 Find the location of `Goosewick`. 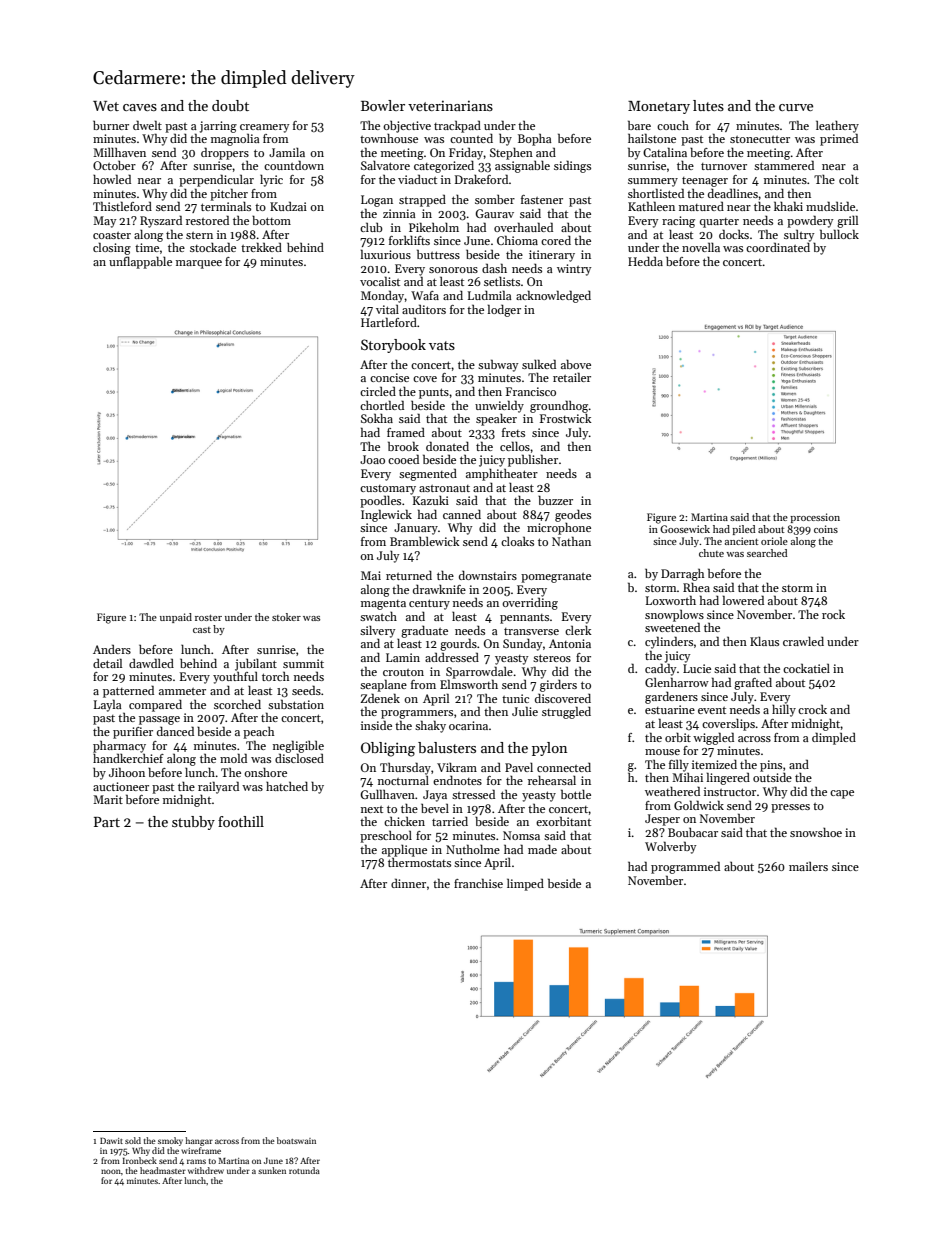

Goosewick is located at coordinates (685, 529).
